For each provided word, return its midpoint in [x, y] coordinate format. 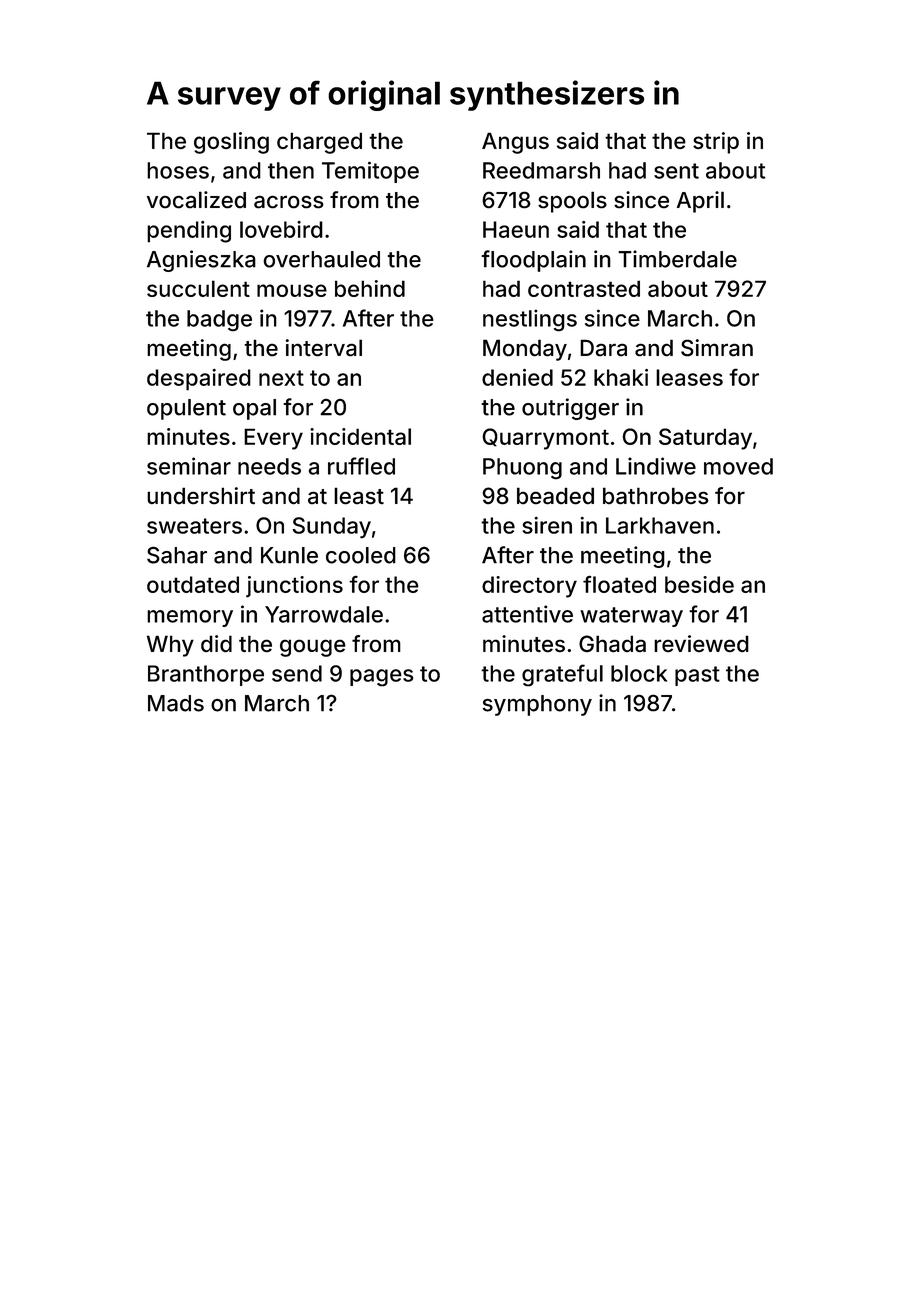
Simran [717, 348]
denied [517, 377]
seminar [189, 466]
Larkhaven [660, 525]
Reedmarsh [541, 170]
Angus [515, 143]
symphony [537, 705]
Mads [176, 703]
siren [547, 525]
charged [319, 143]
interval [324, 348]
